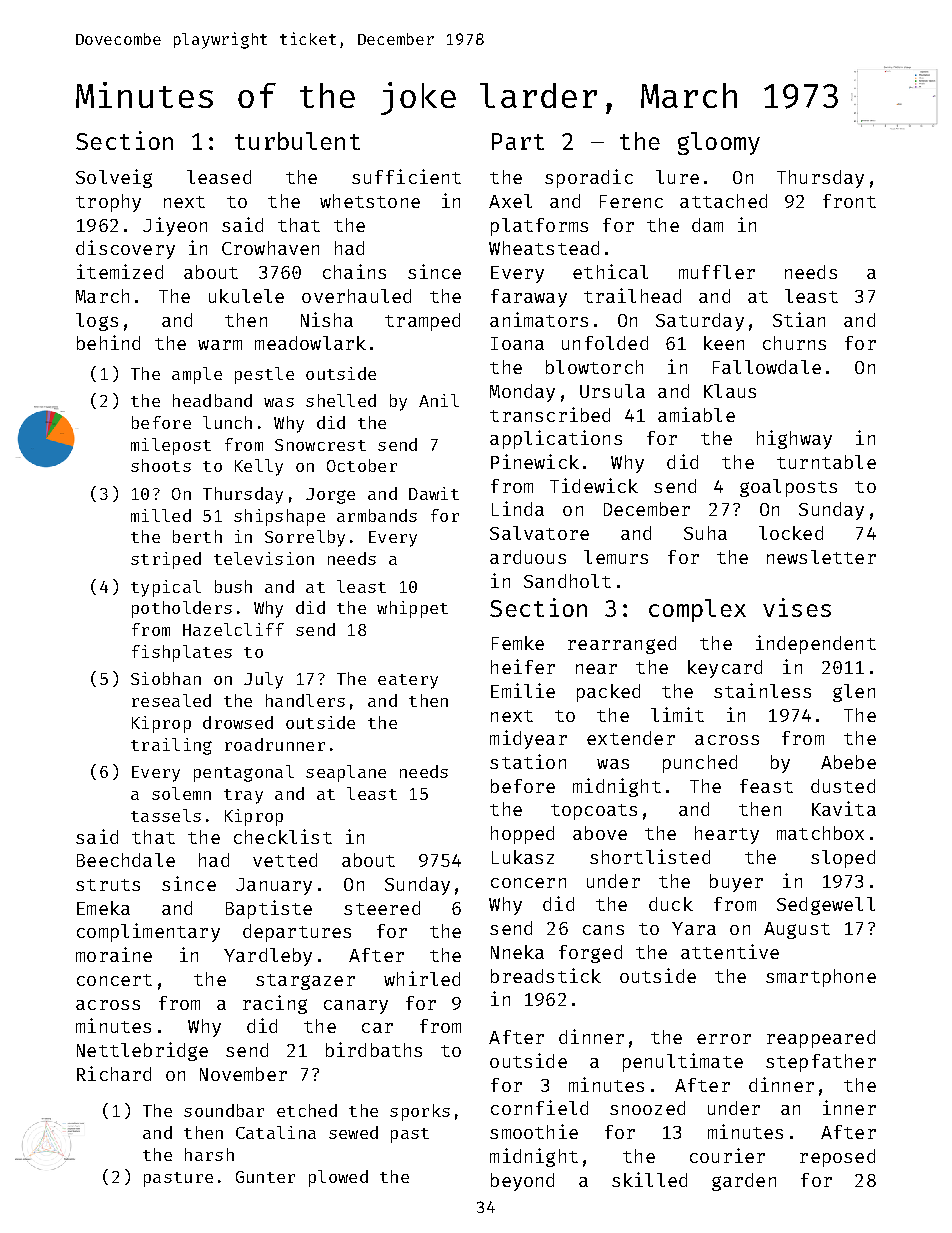 Image resolution: width=952 pixels, height=1233 pixels. I want to click on trailing, so click(171, 746).
